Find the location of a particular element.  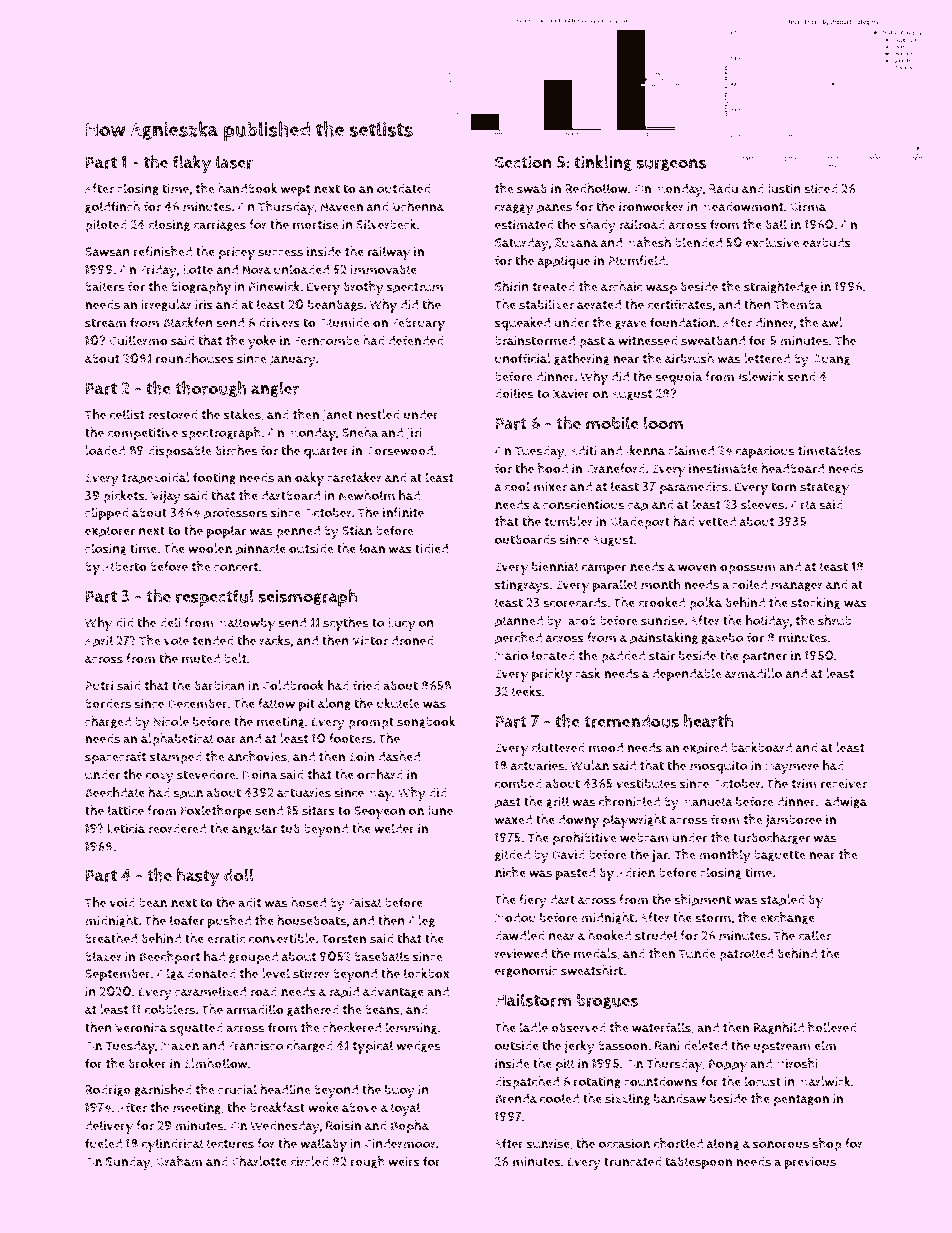

Sneha is located at coordinates (360, 432).
